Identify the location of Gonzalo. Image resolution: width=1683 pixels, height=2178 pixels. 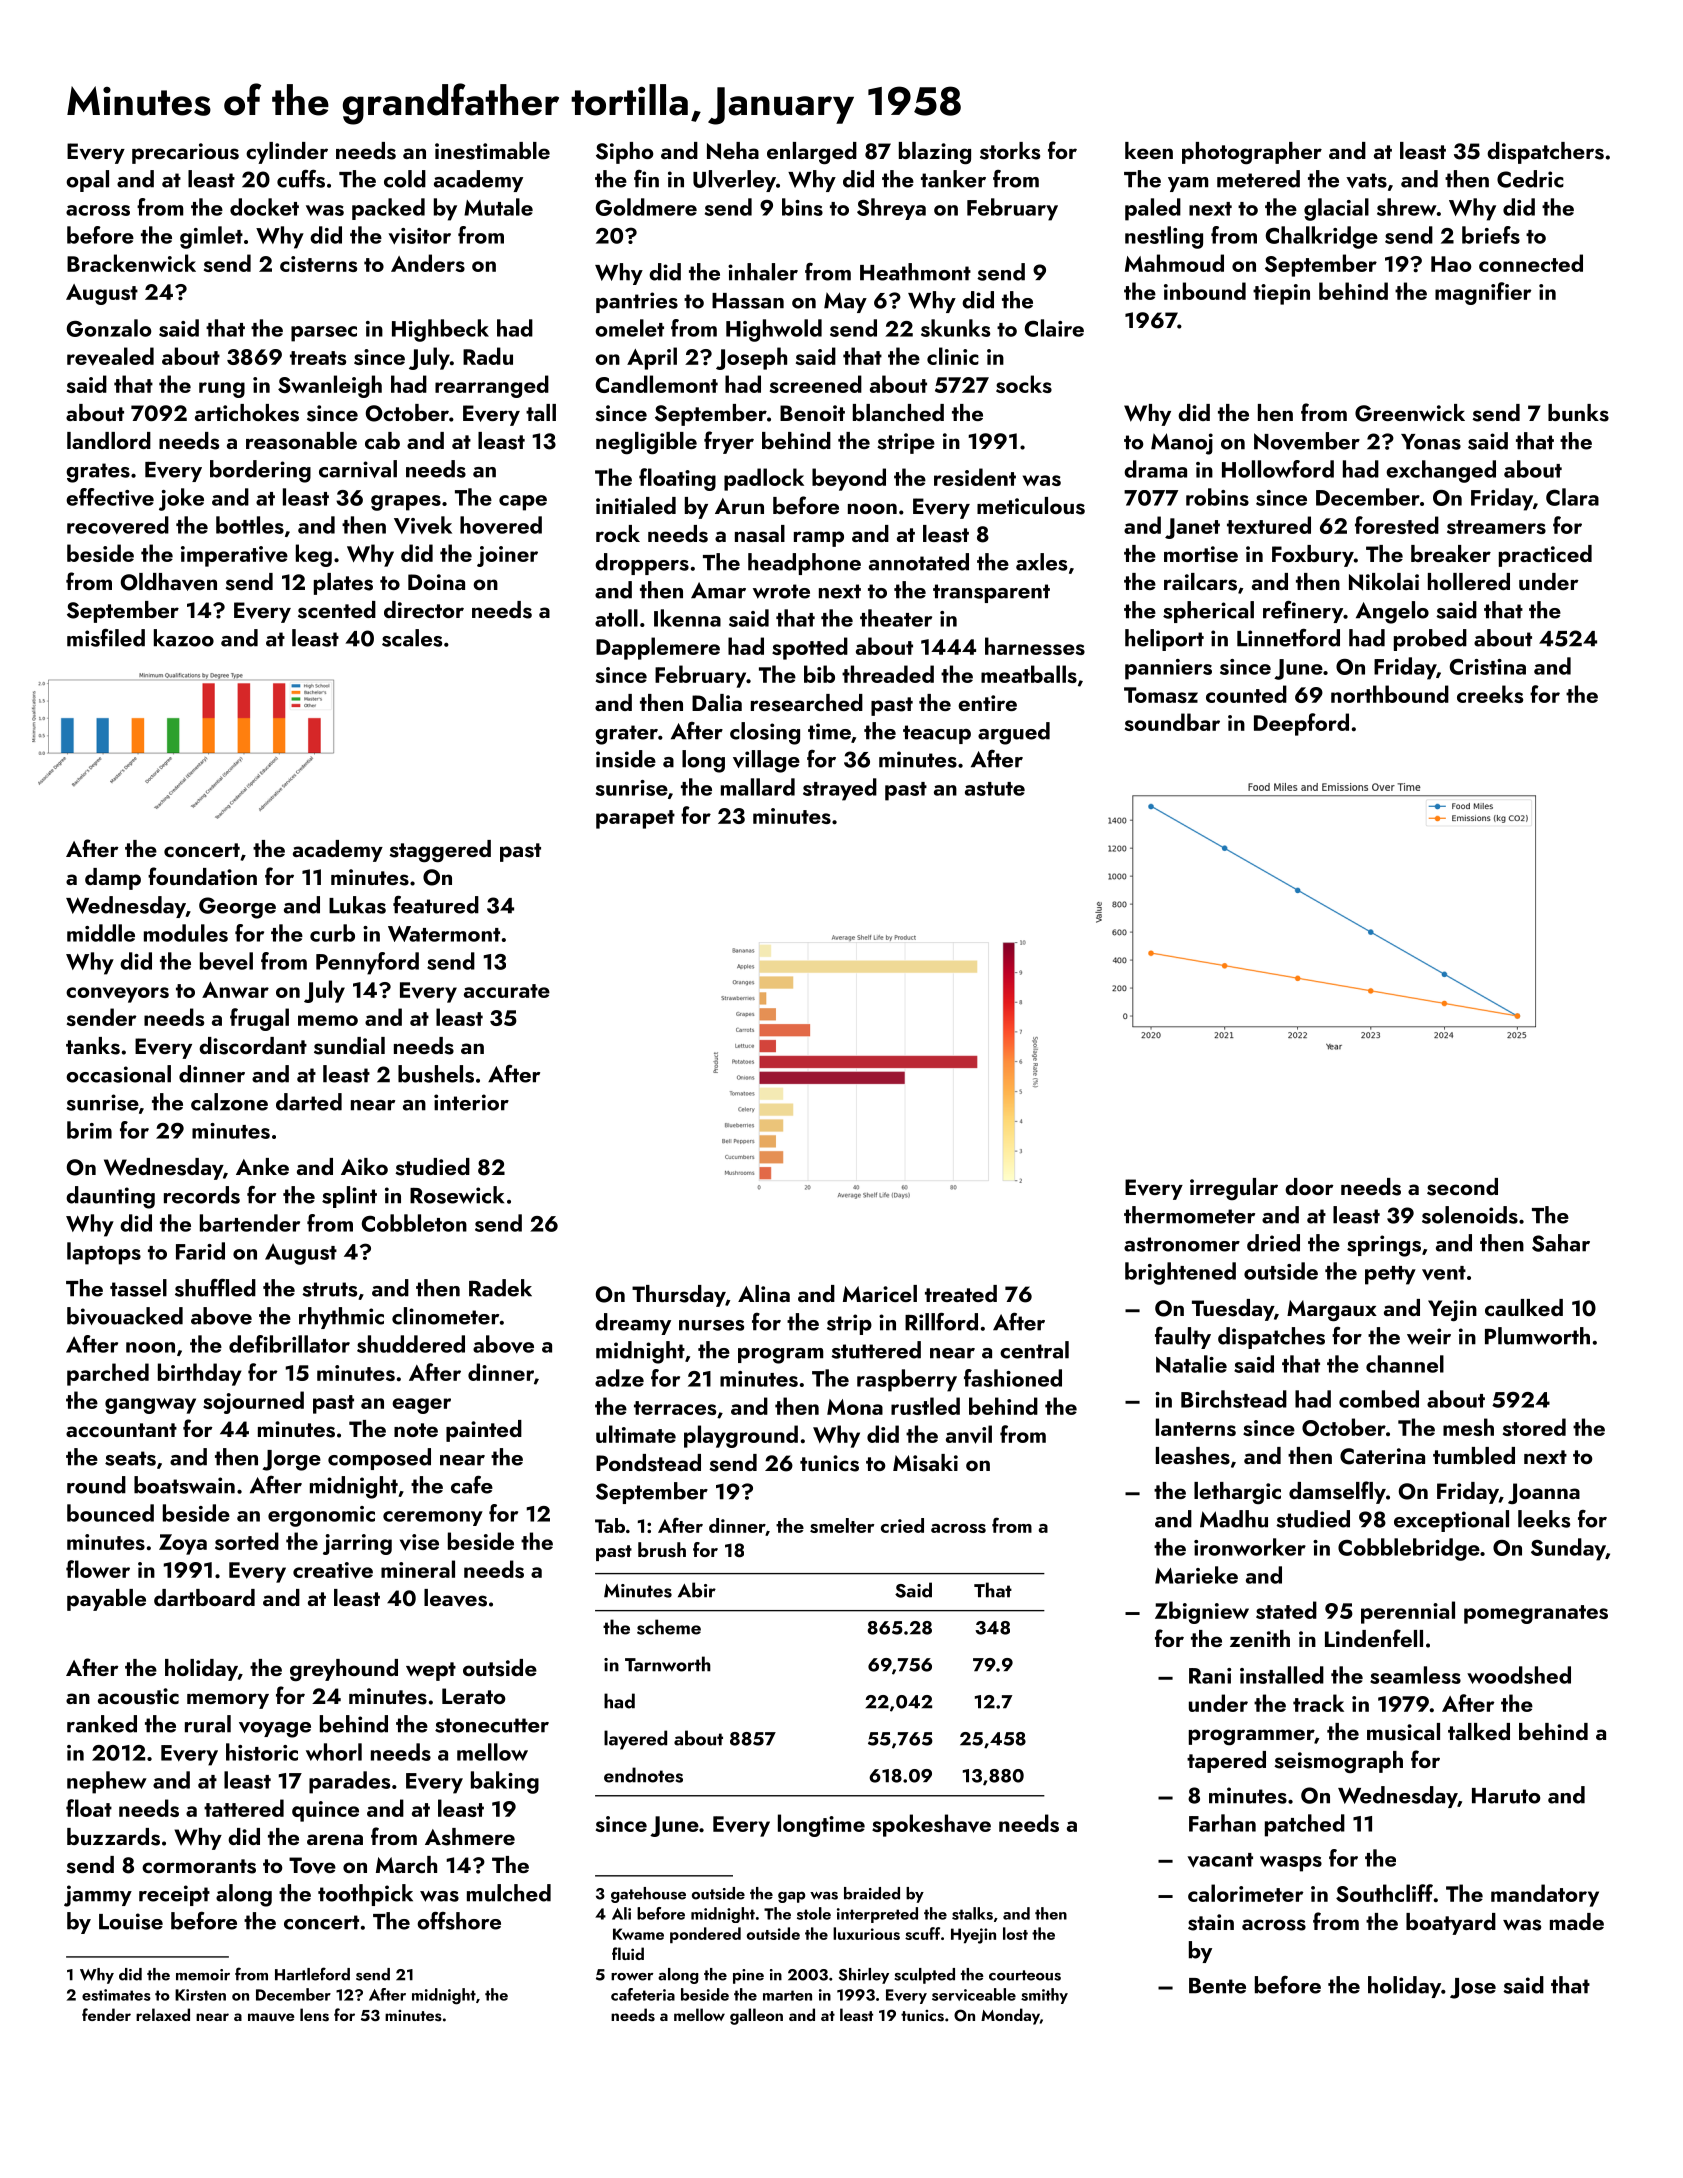
(109, 328).
